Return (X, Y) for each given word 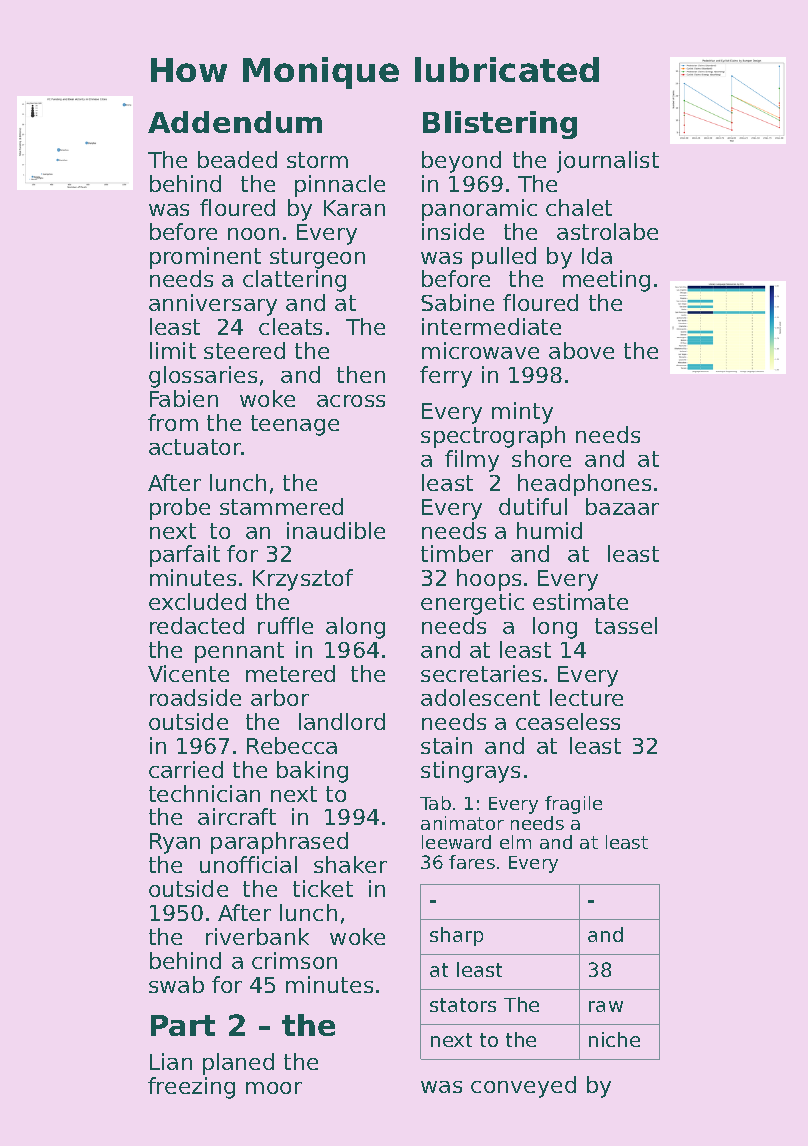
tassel (626, 625)
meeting (606, 281)
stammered (281, 506)
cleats (290, 326)
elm (515, 842)
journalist (608, 162)
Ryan (175, 843)
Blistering (500, 125)
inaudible (336, 530)
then (361, 374)
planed (238, 1064)
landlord (342, 721)
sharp (456, 936)
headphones (584, 485)
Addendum (235, 122)
